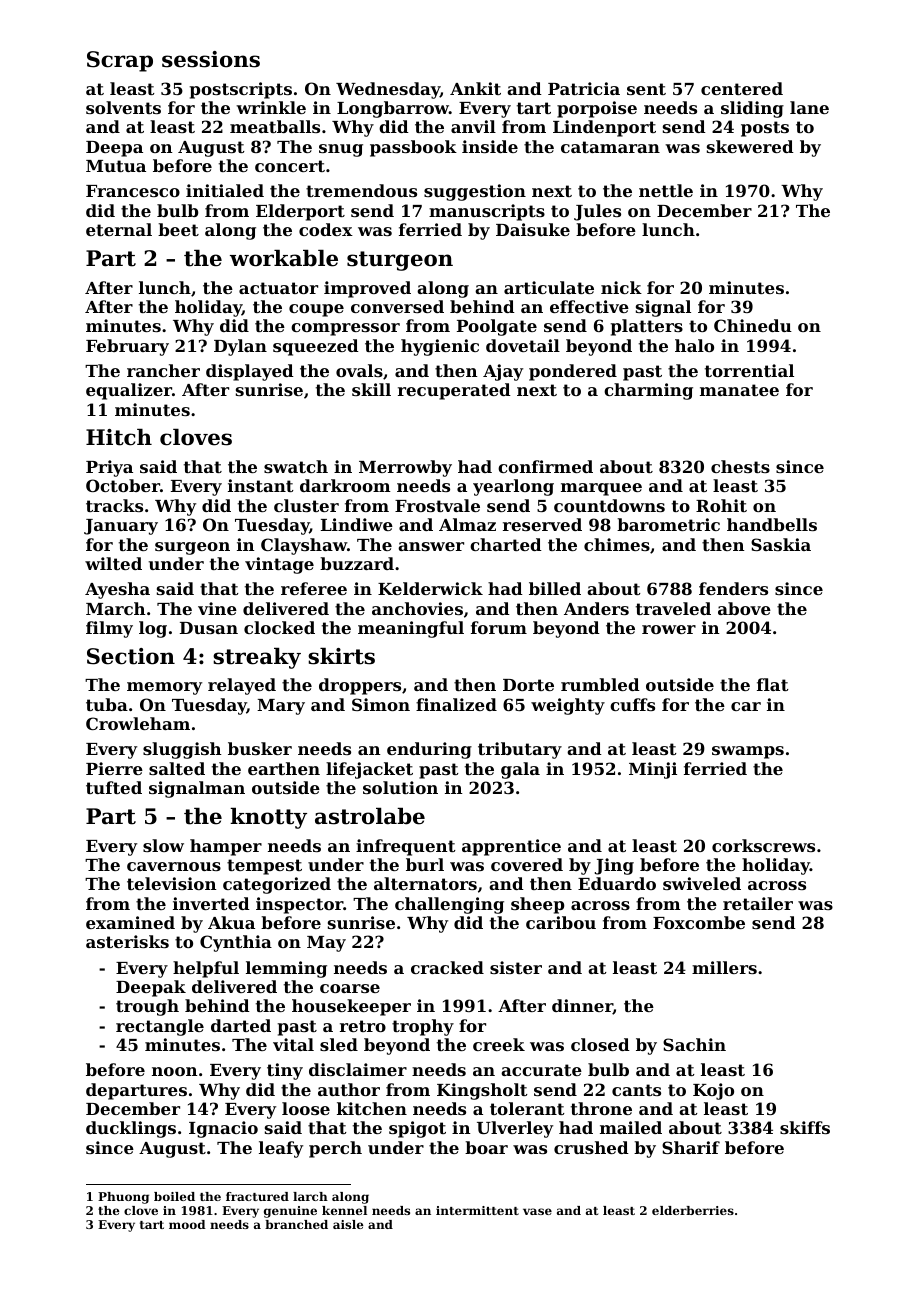  Describe the element at coordinates (733, 588) in the screenshot. I see `fenders` at that location.
